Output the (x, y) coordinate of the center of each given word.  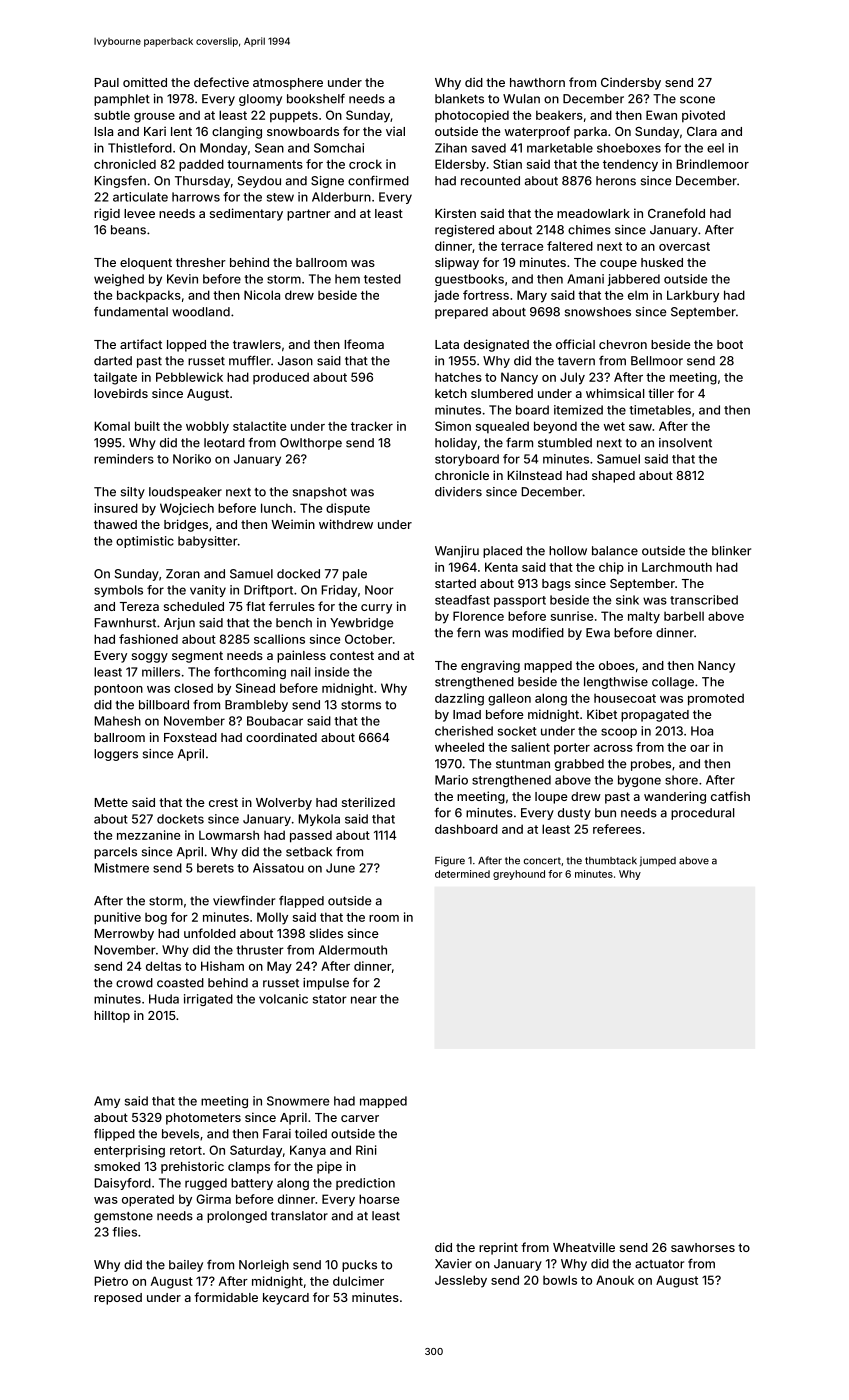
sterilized (368, 802)
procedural (703, 814)
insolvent (685, 443)
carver (360, 1118)
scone (697, 100)
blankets (459, 99)
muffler (250, 360)
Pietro (111, 1281)
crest (223, 802)
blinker (731, 551)
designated (496, 345)
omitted (145, 82)
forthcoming (250, 673)
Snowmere (298, 1101)
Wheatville (584, 1247)
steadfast (462, 600)
